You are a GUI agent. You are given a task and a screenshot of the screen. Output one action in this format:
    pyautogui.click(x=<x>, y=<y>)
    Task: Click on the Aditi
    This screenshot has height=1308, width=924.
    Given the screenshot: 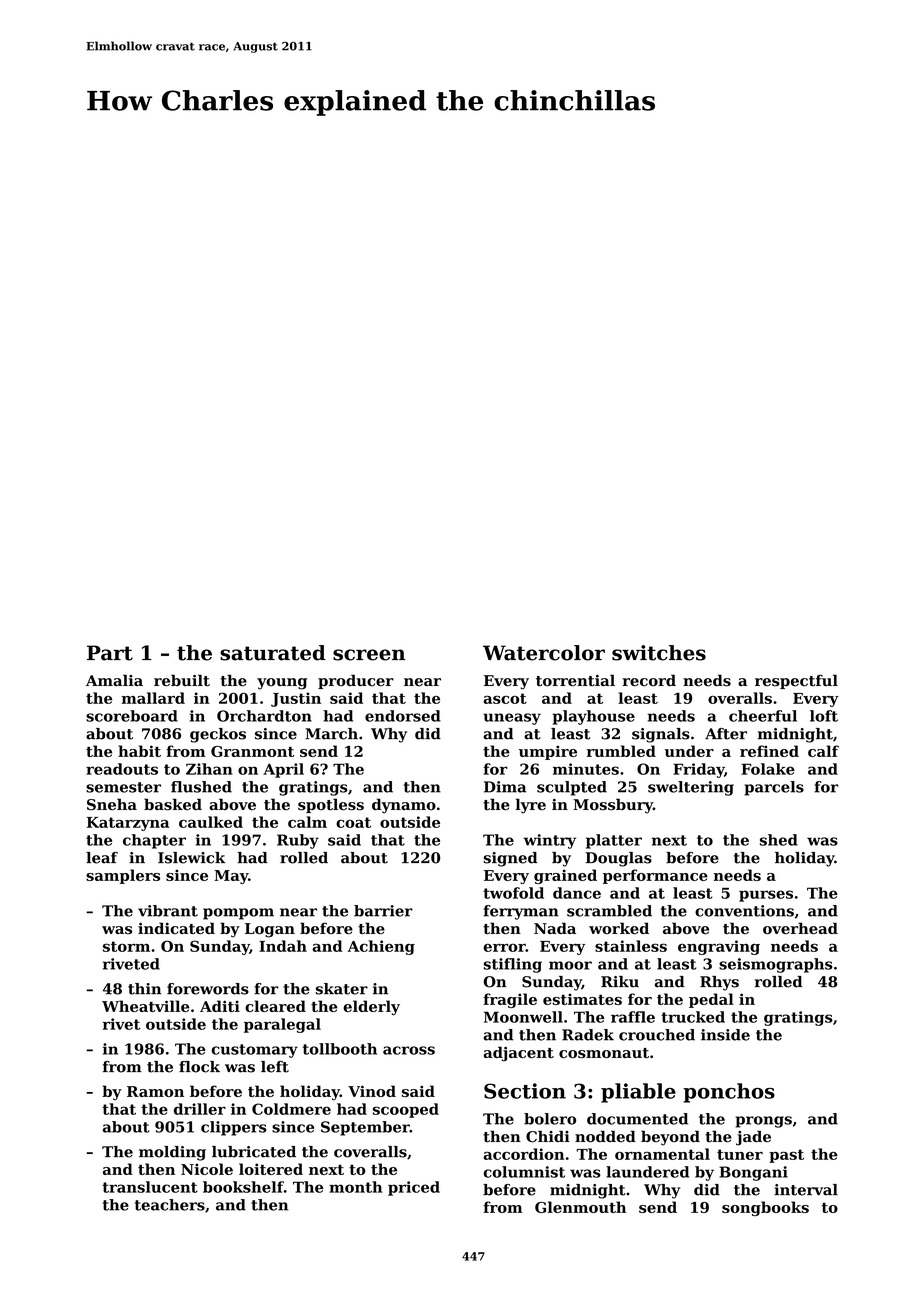 What is the action you would take?
    pyautogui.click(x=220, y=1006)
